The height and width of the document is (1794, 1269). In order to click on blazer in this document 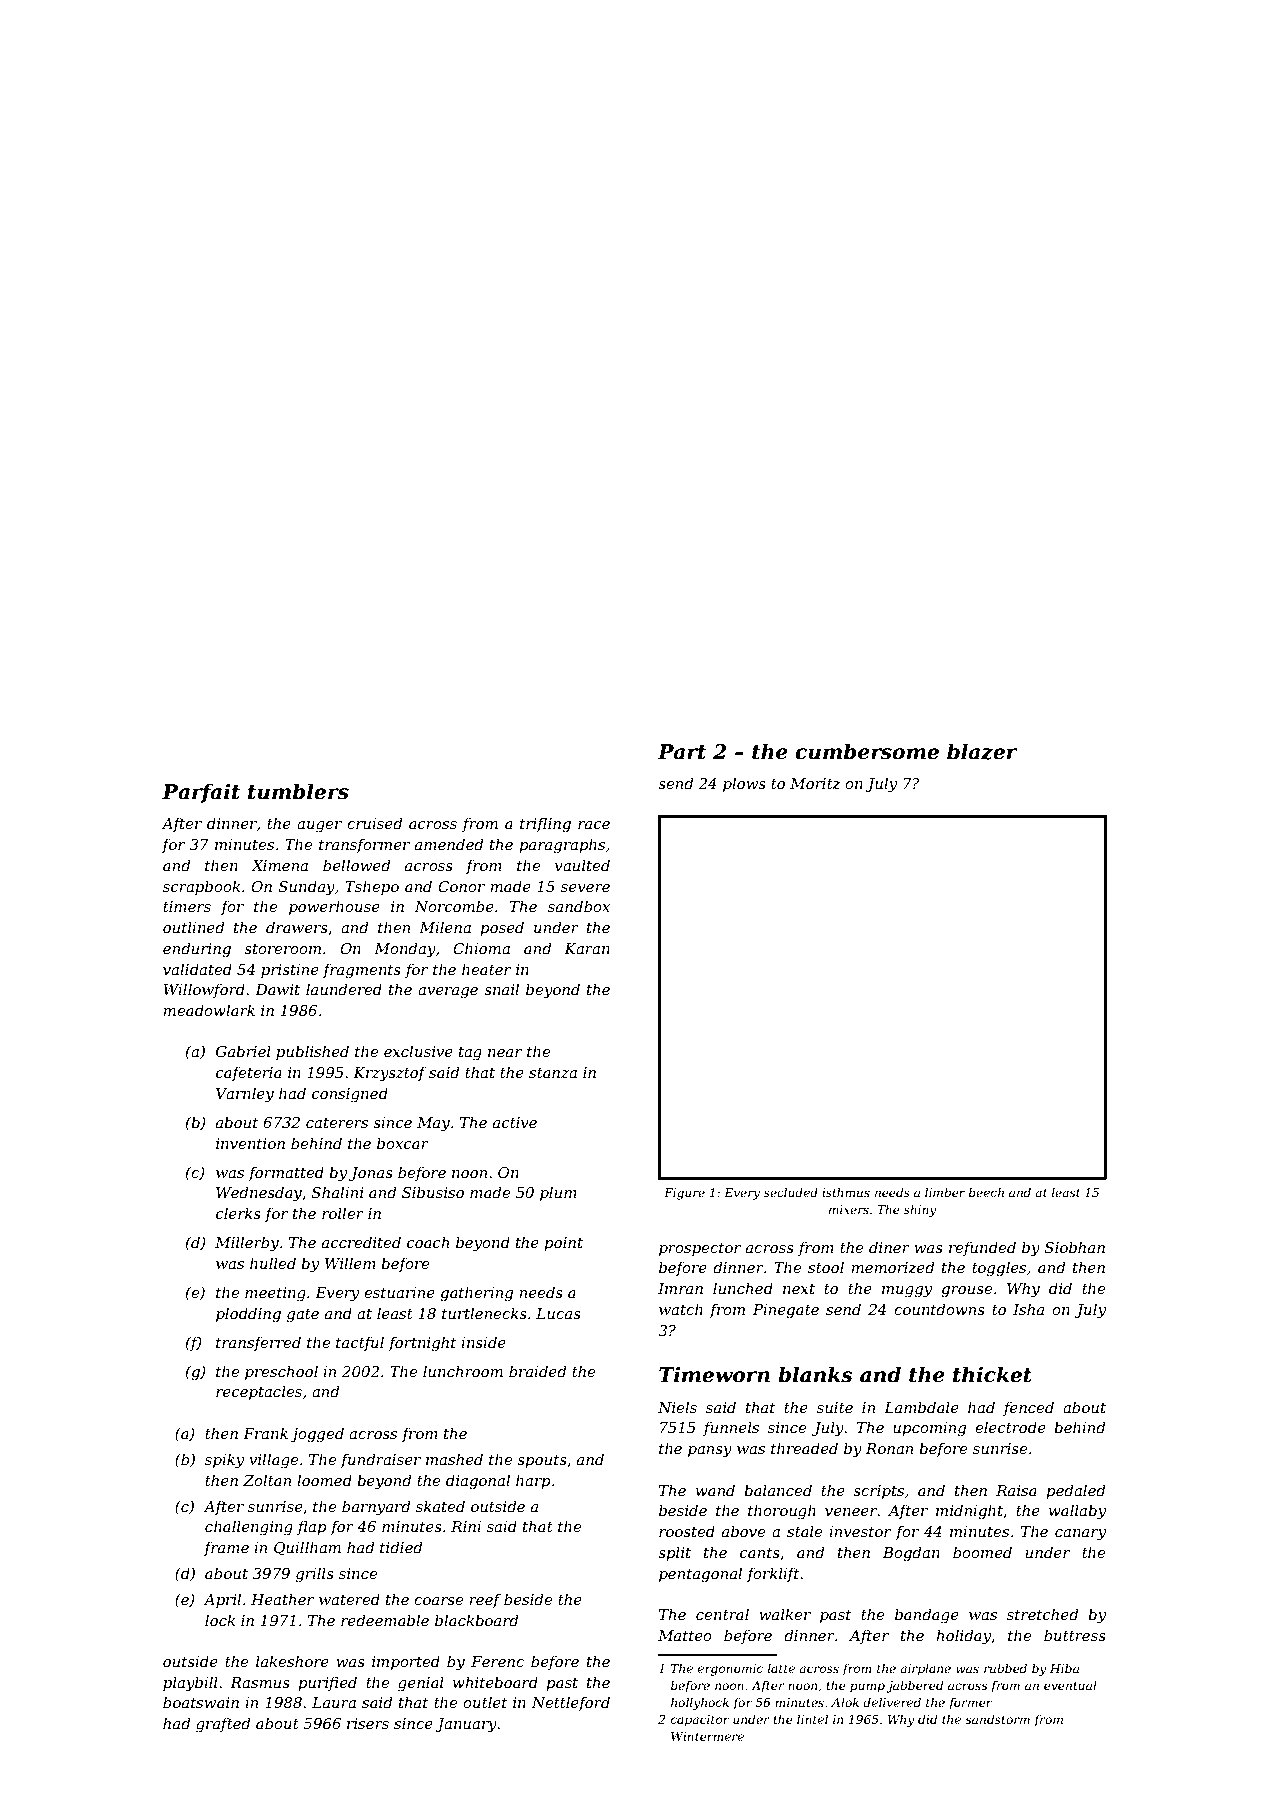, I will do `click(982, 751)`.
